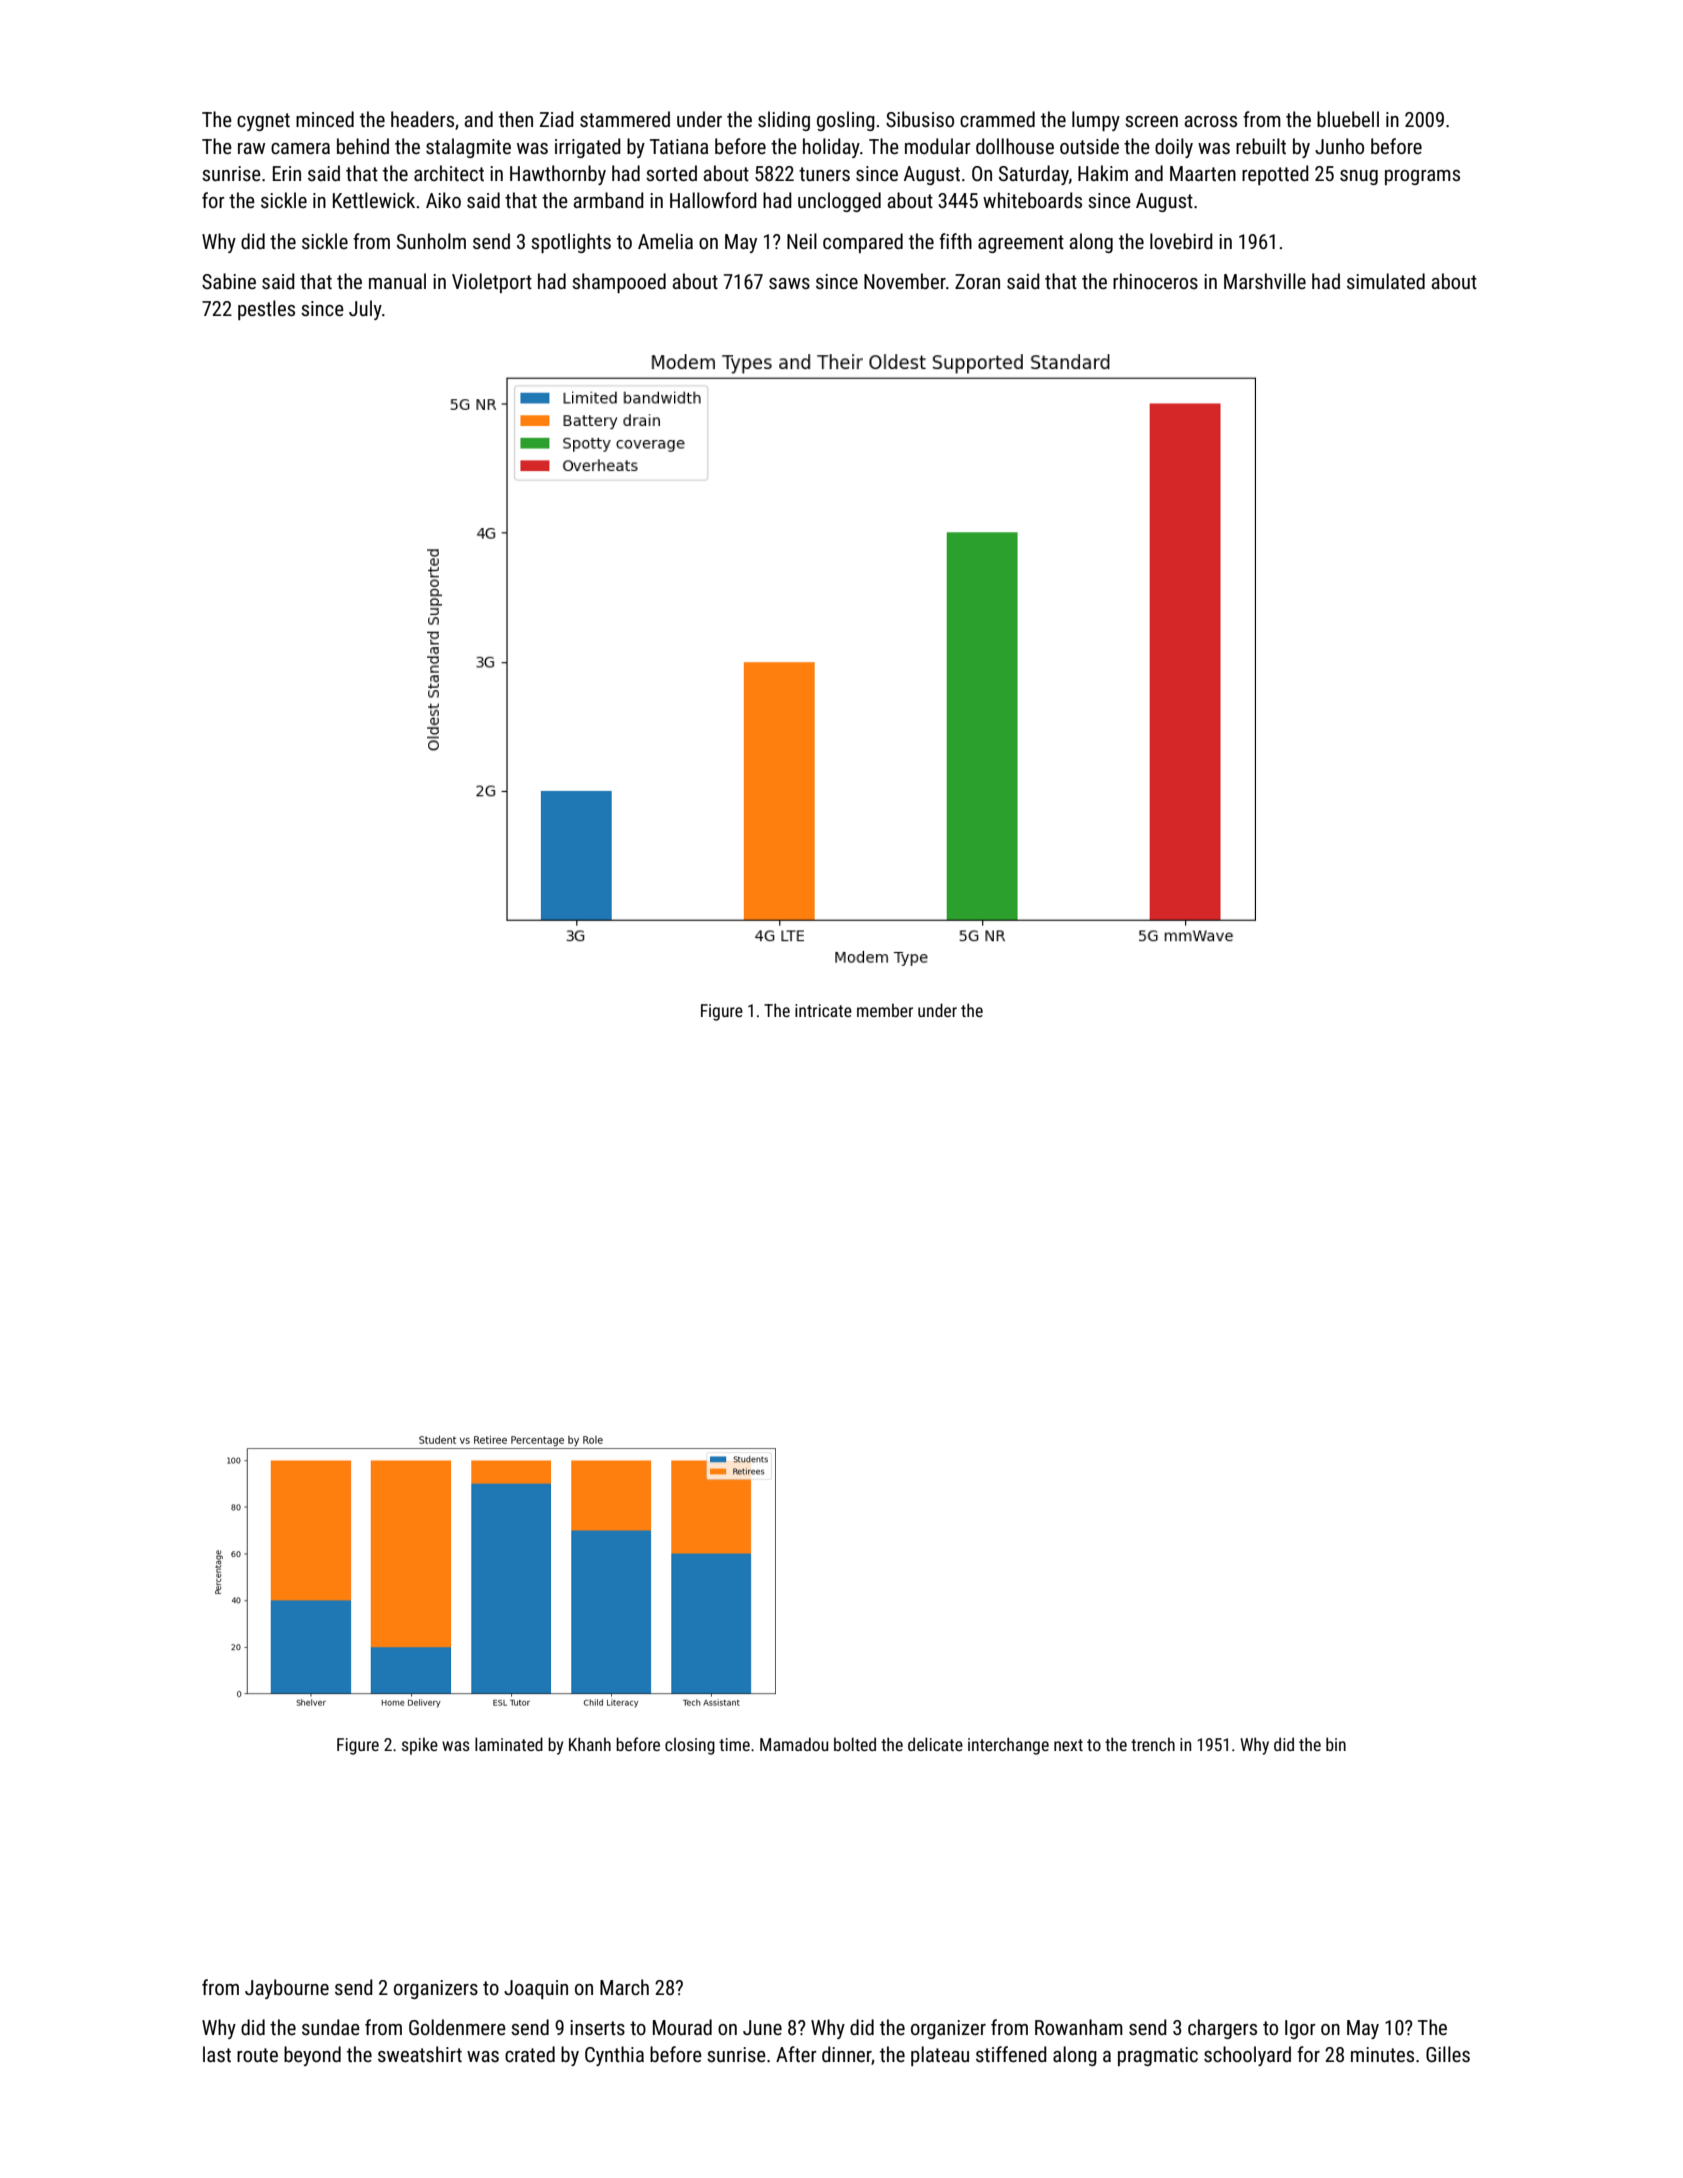 This page has height=2178, width=1683. Describe the element at coordinates (422, 119) in the page. I see `headers` at that location.
